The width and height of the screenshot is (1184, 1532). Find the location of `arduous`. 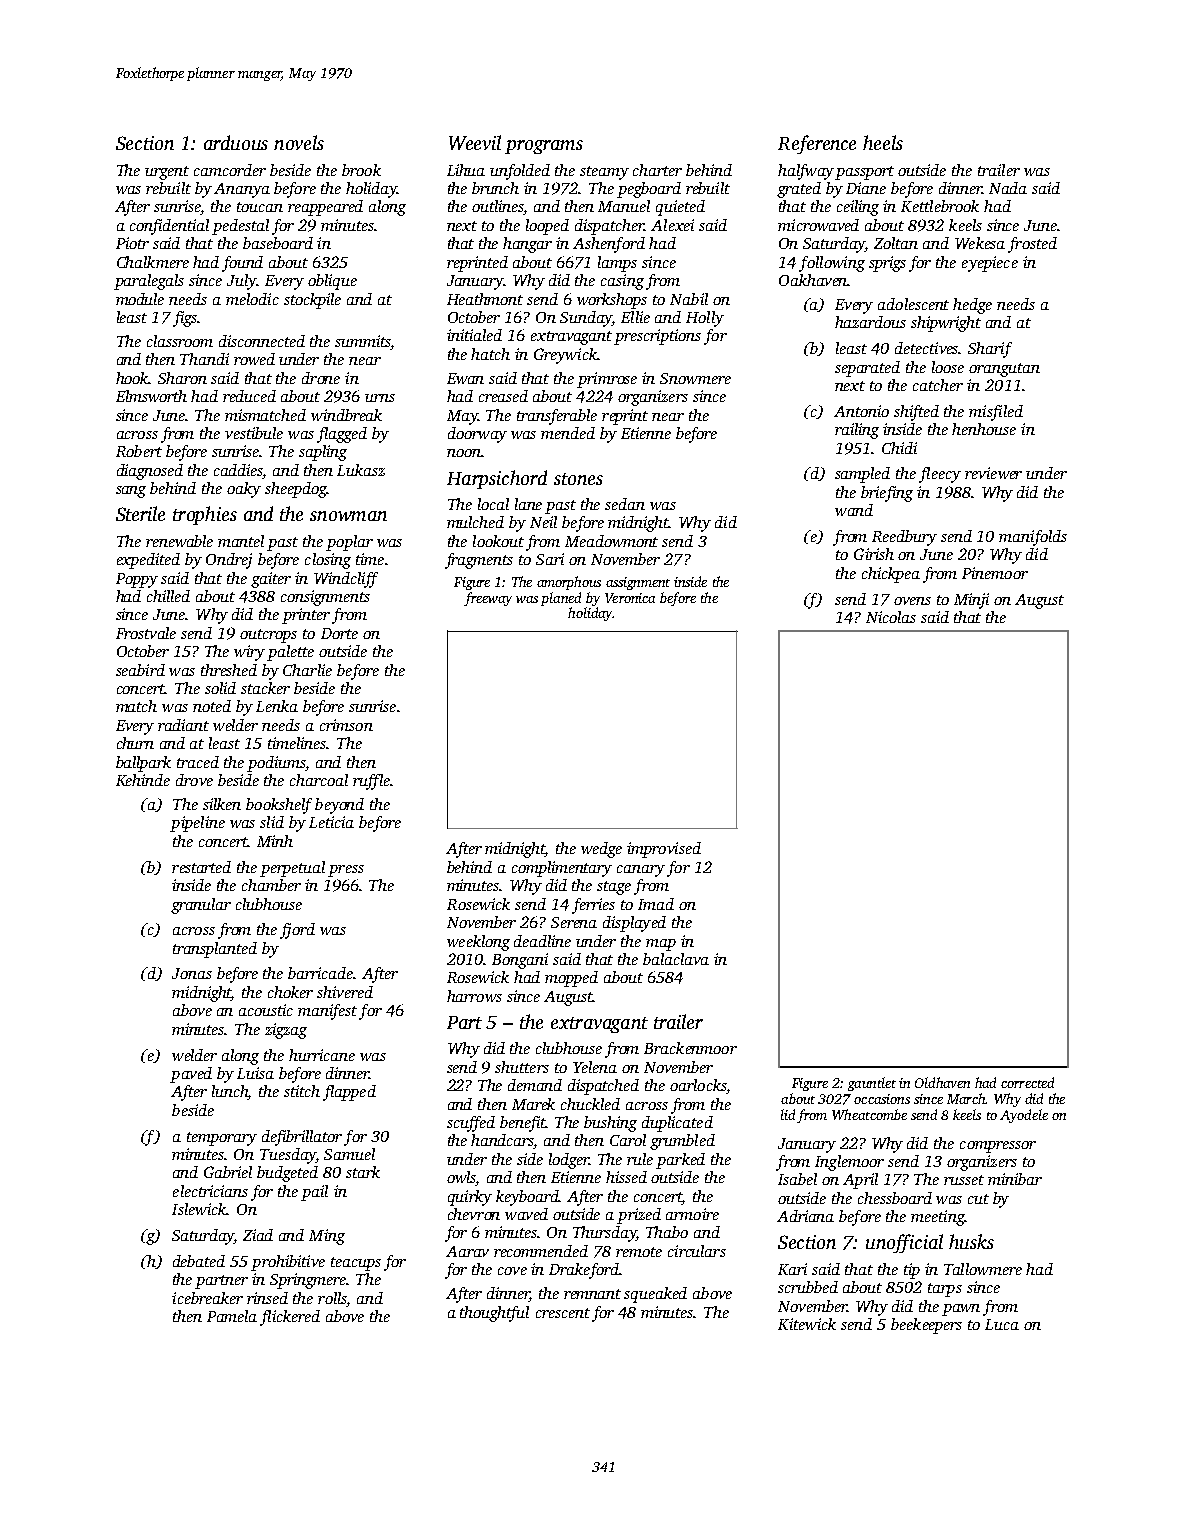

arduous is located at coordinates (236, 142).
